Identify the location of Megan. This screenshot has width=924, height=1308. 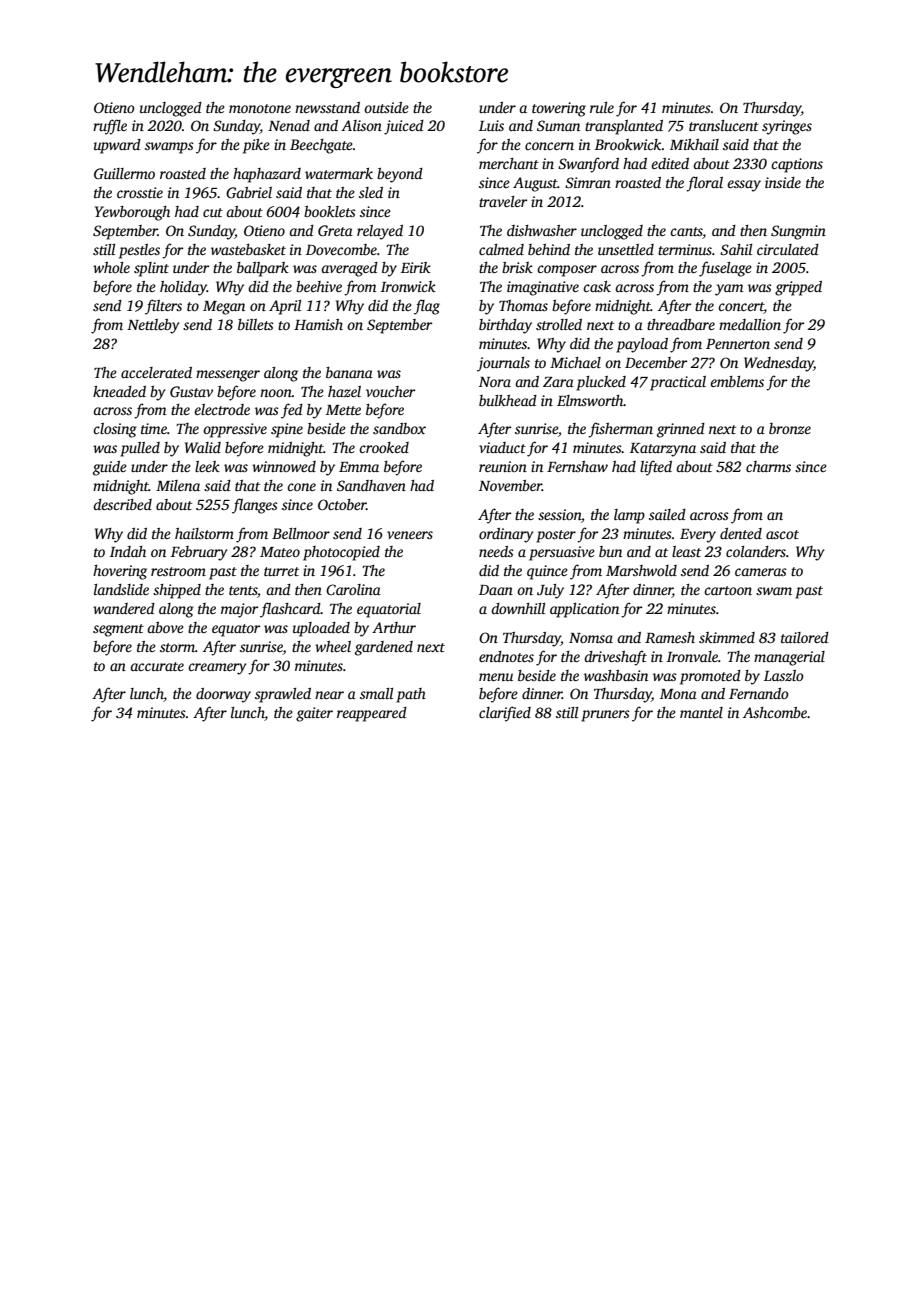
(224, 308).
